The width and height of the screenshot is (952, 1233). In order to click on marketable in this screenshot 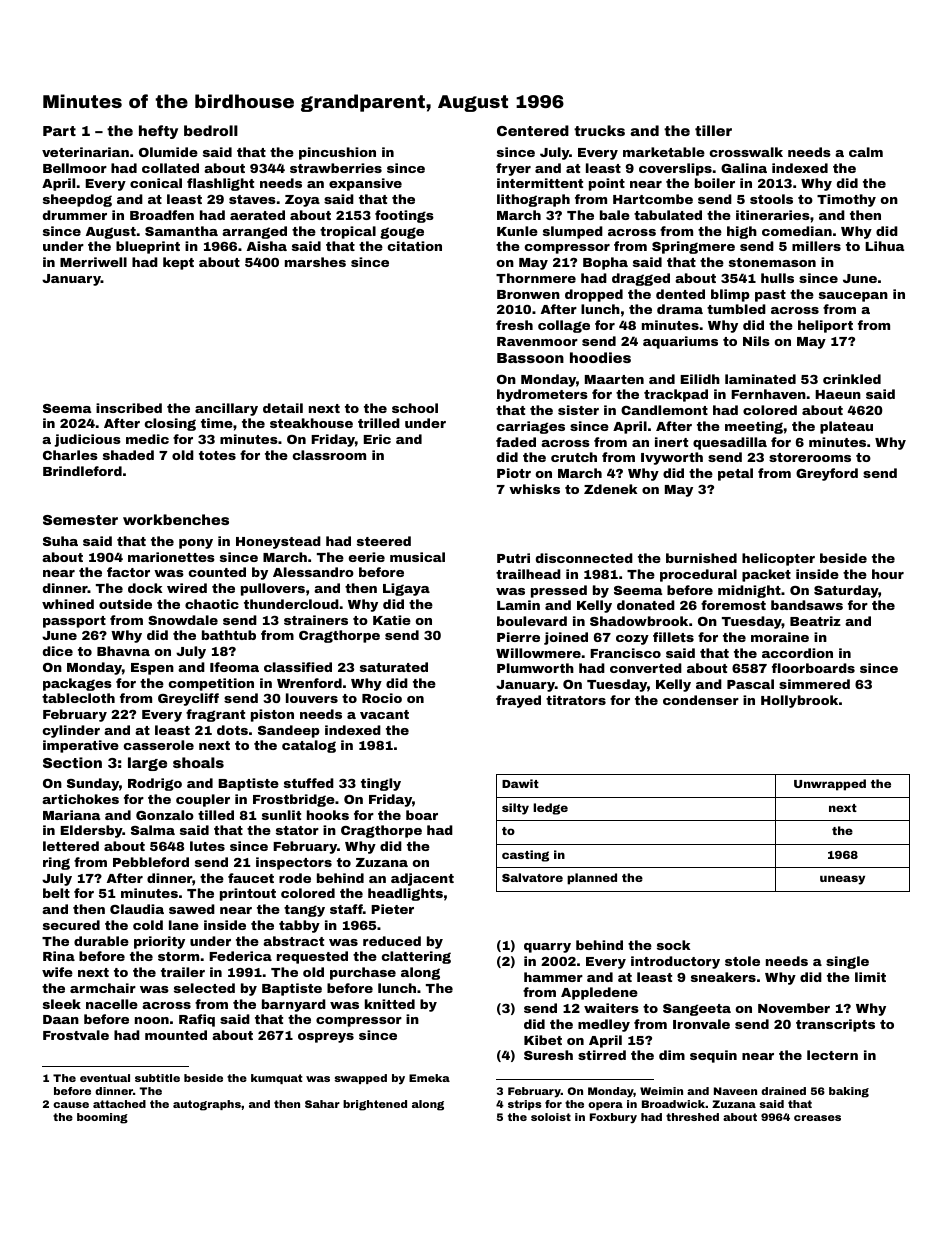, I will do `click(664, 152)`.
